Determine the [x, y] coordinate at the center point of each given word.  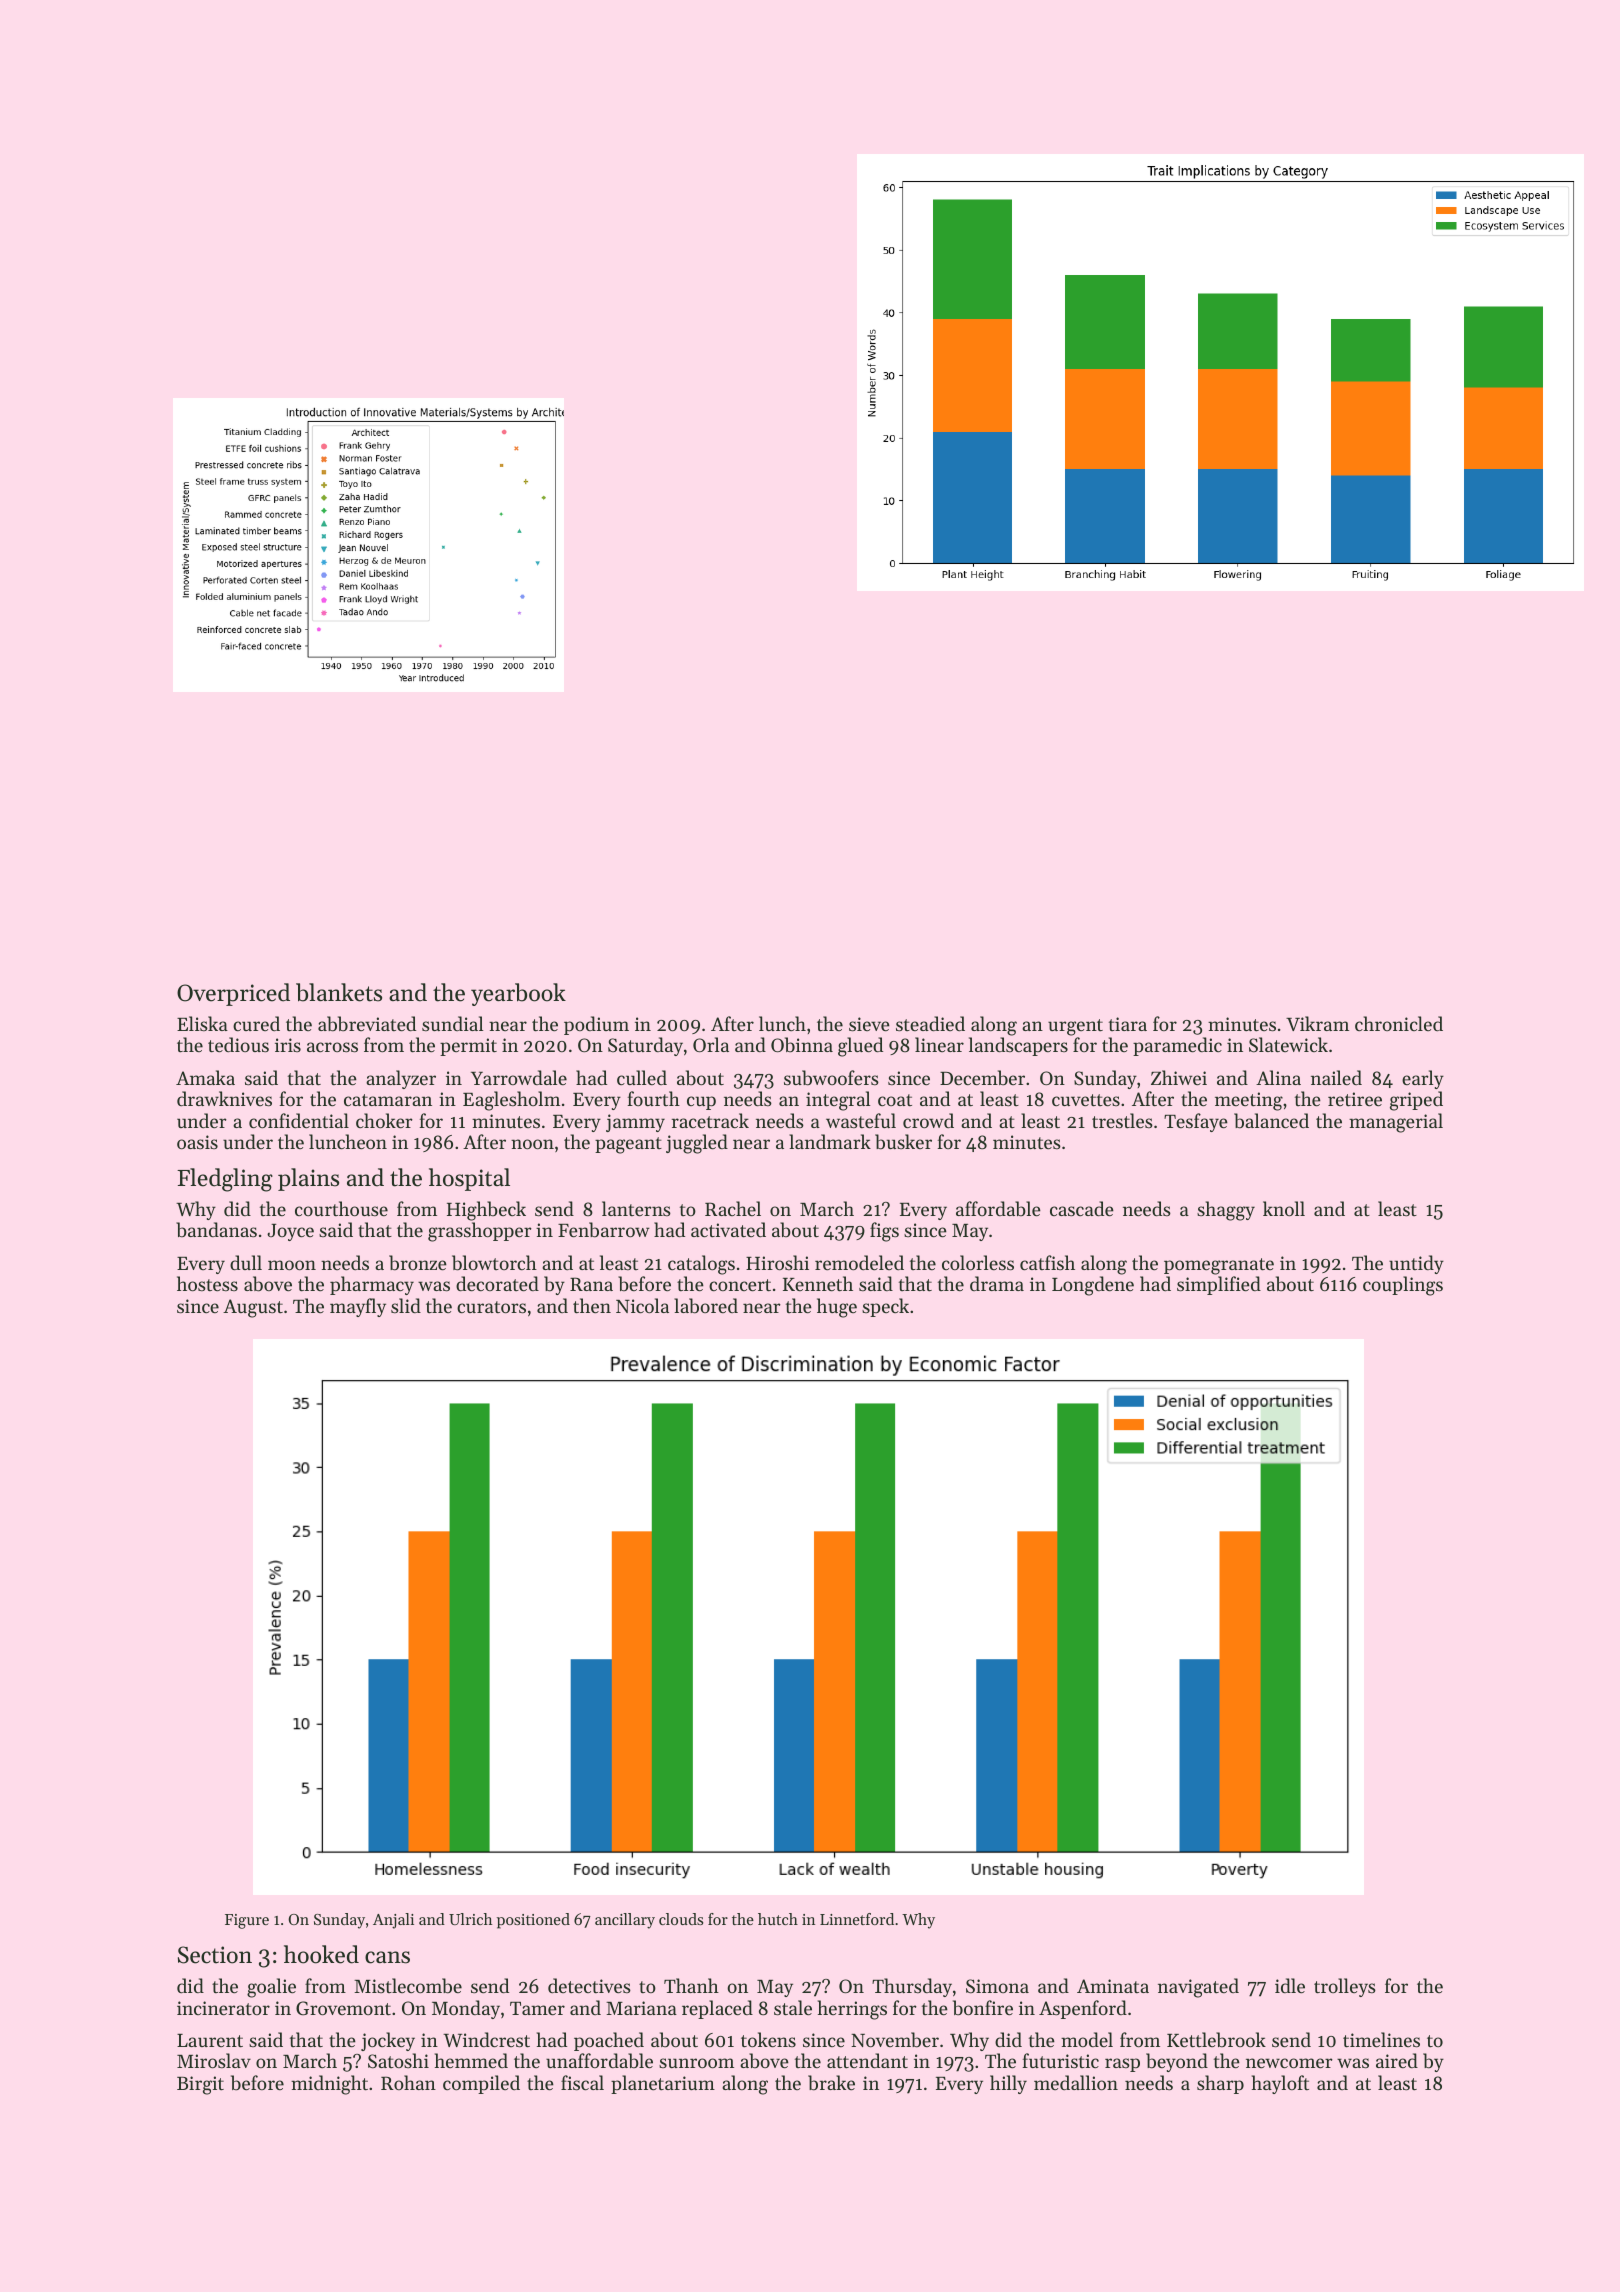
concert [740, 1285]
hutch [778, 1919]
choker [384, 1120]
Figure [247, 1921]
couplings [1403, 1286]
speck [885, 1307]
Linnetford [857, 1919]
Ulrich [470, 1919]
